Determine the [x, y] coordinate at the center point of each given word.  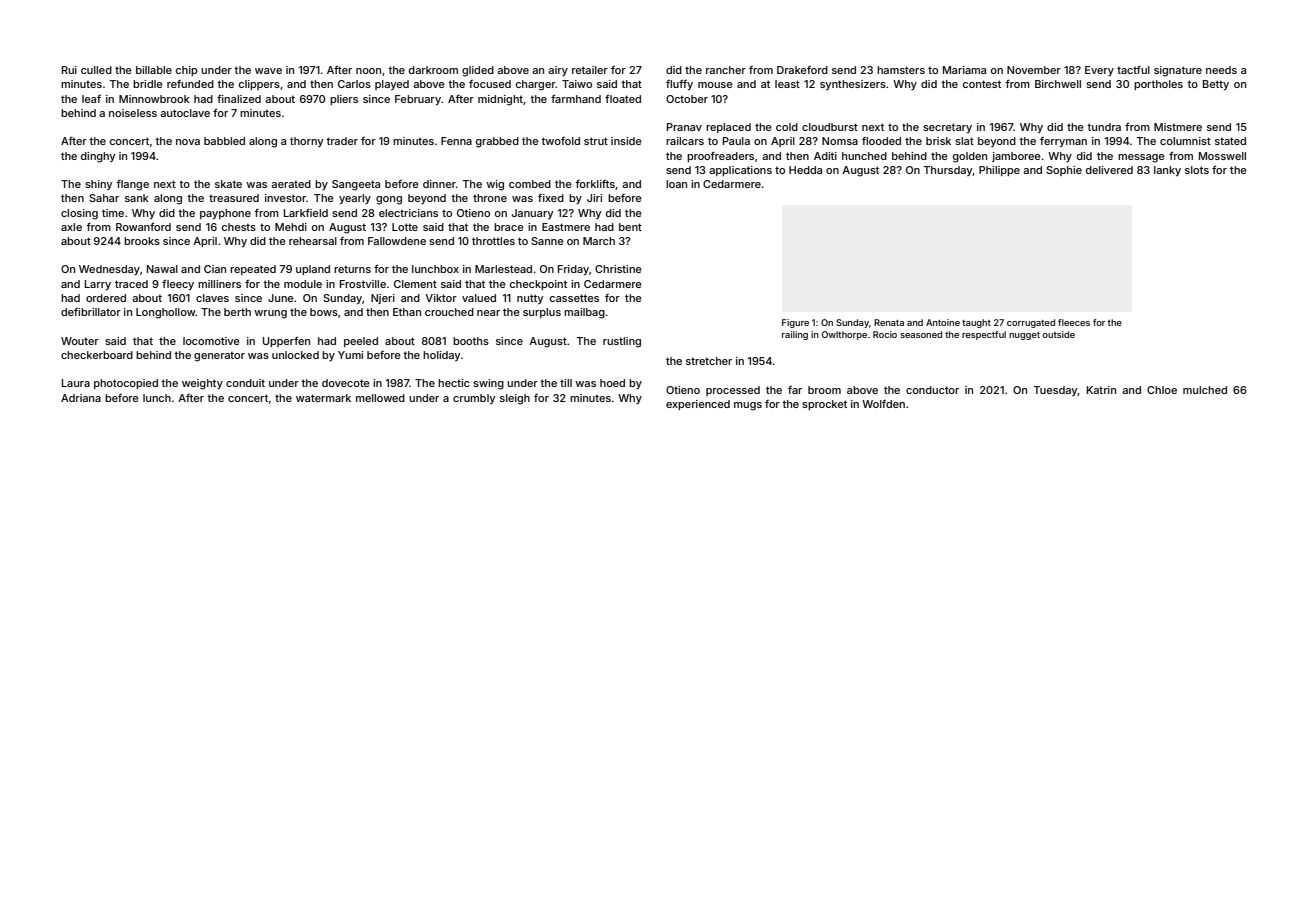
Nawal [162, 269]
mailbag [584, 313]
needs [1221, 70]
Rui [69, 70]
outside [1058, 334]
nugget [1024, 336]
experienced [698, 405]
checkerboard [97, 355]
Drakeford [802, 70]
